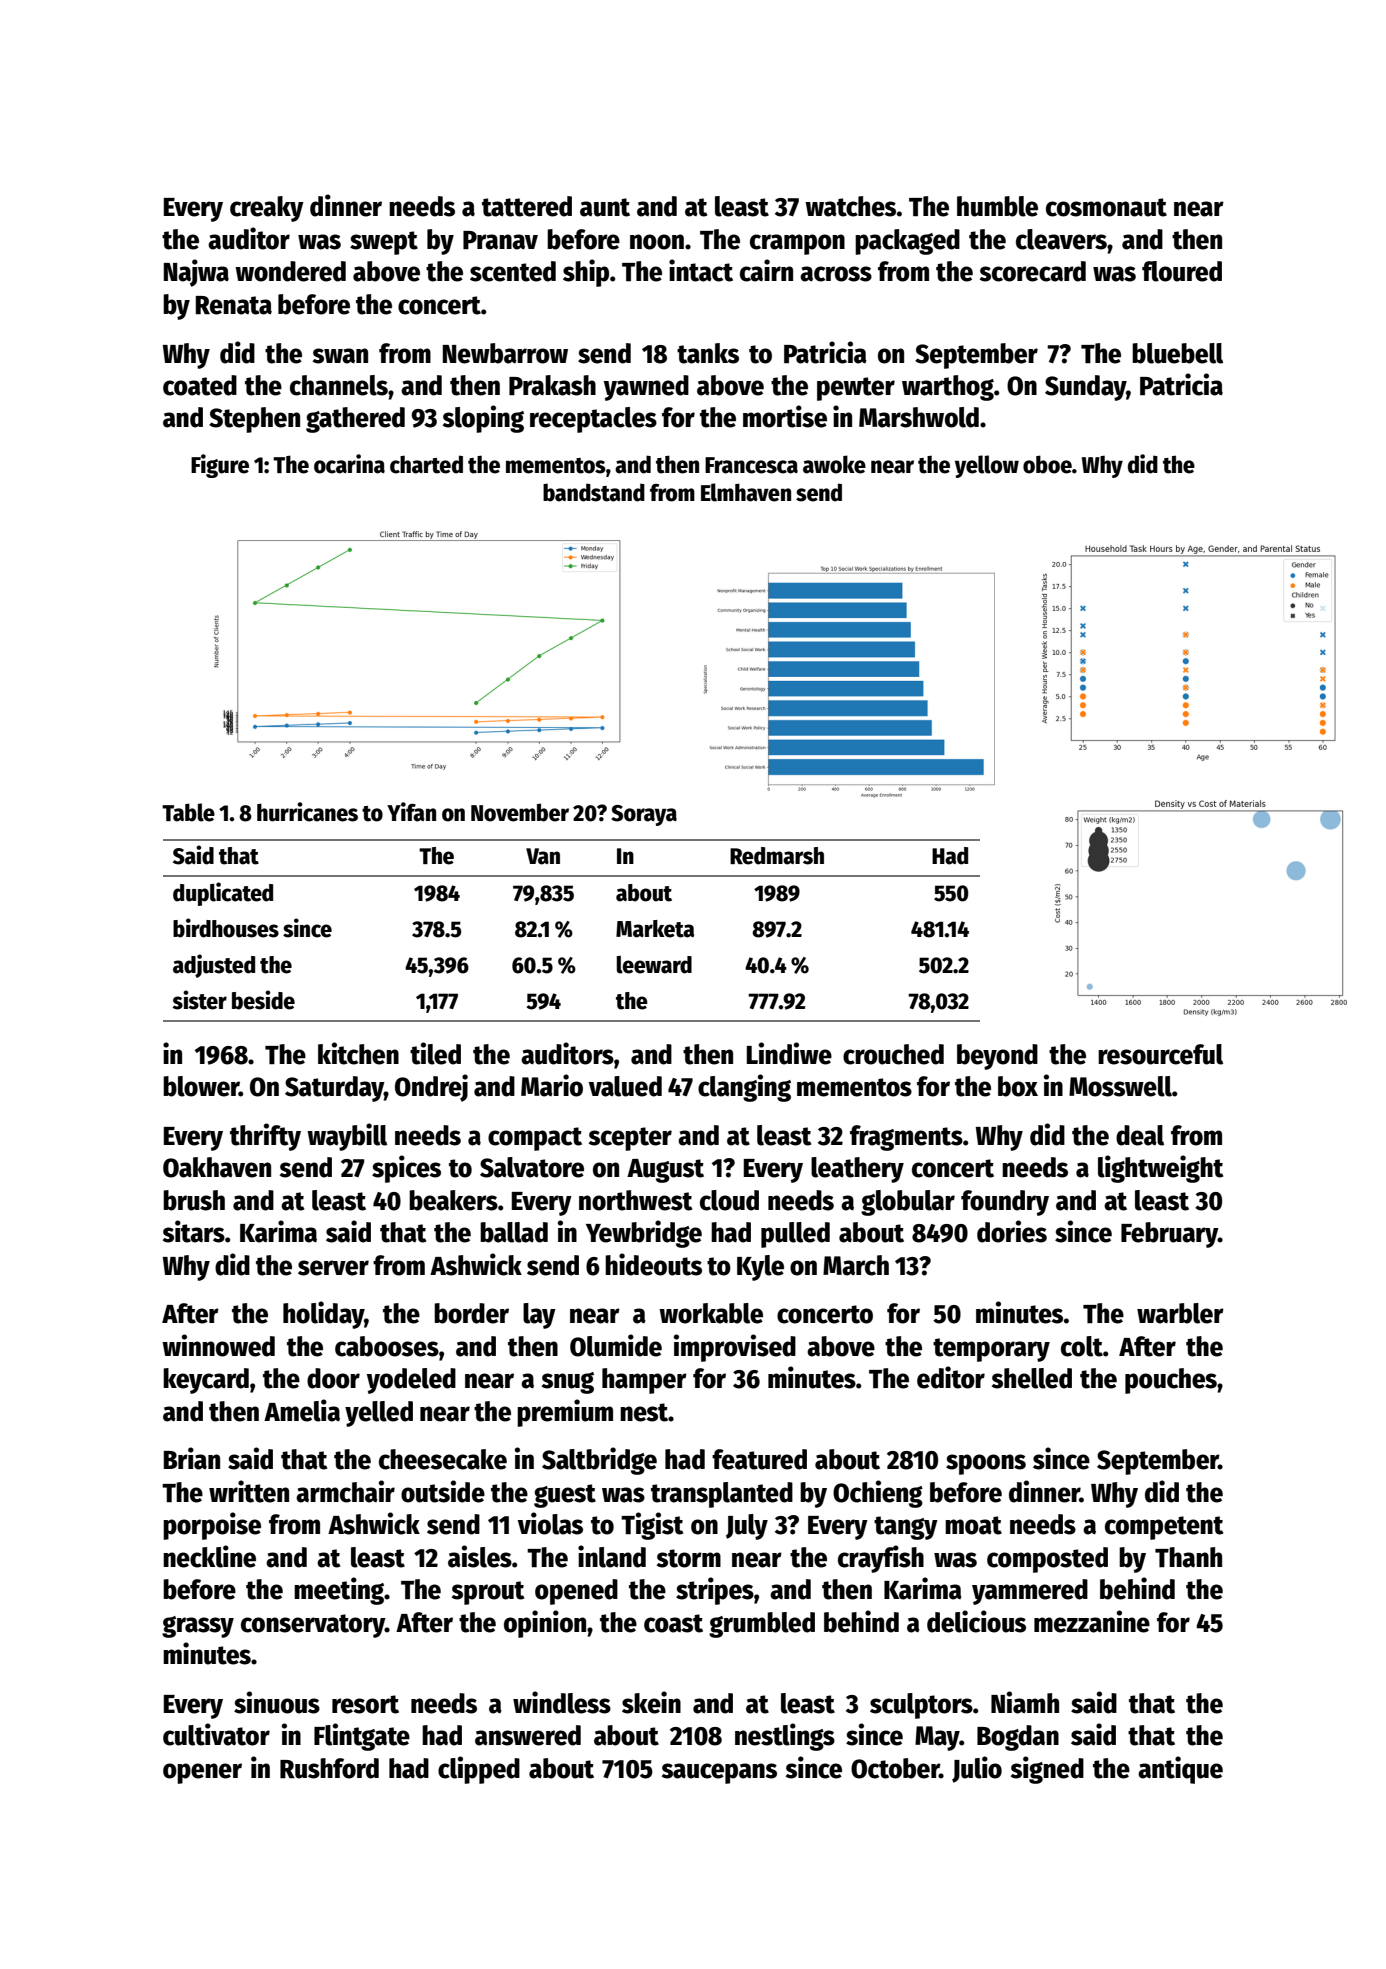 The height and width of the screenshot is (1969, 1386). Describe the element at coordinates (198, 1627) in the screenshot. I see `grassy` at that location.
